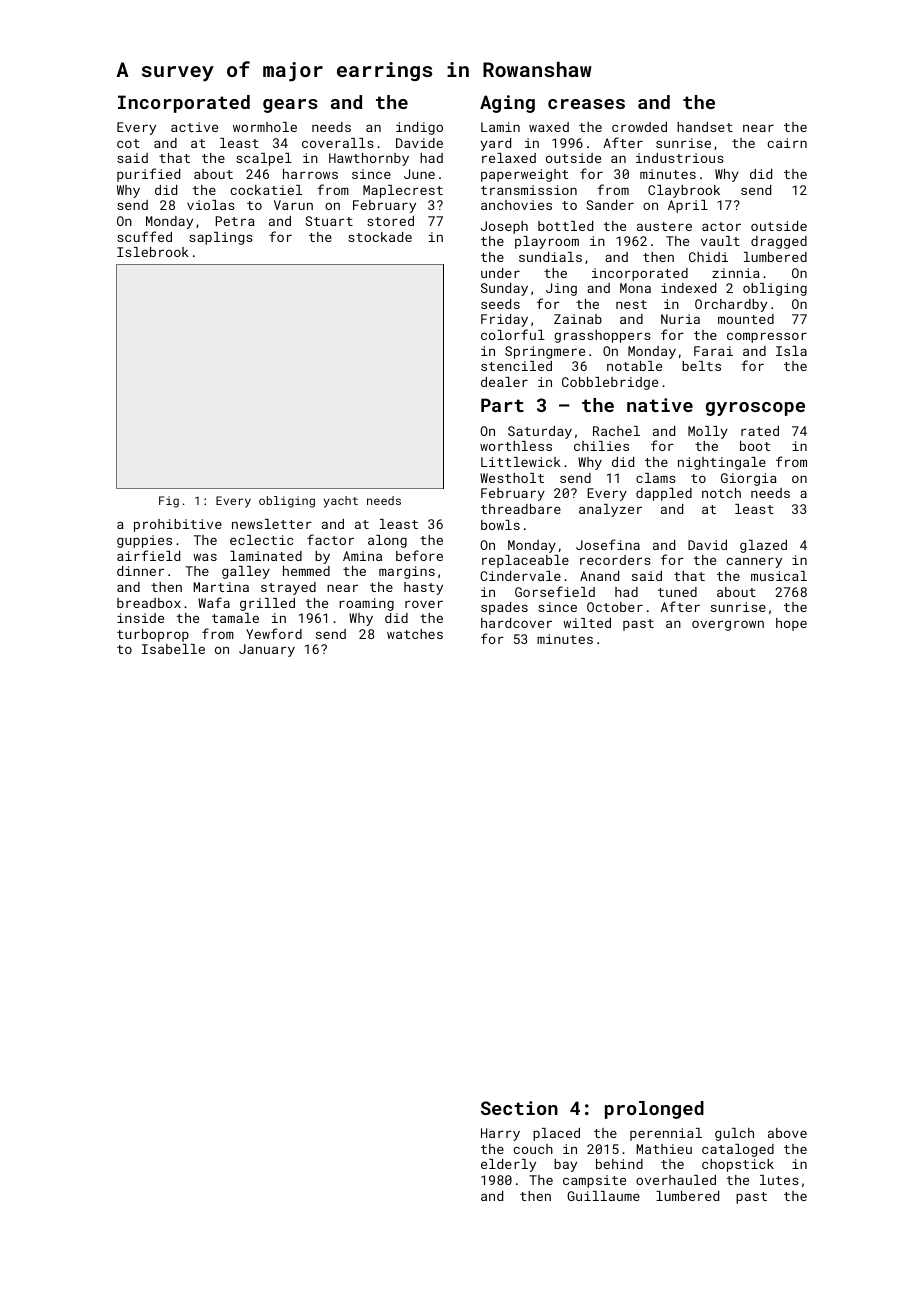 The image size is (924, 1308). What do you see at coordinates (502, 405) in the page?
I see `Part` at bounding box center [502, 405].
